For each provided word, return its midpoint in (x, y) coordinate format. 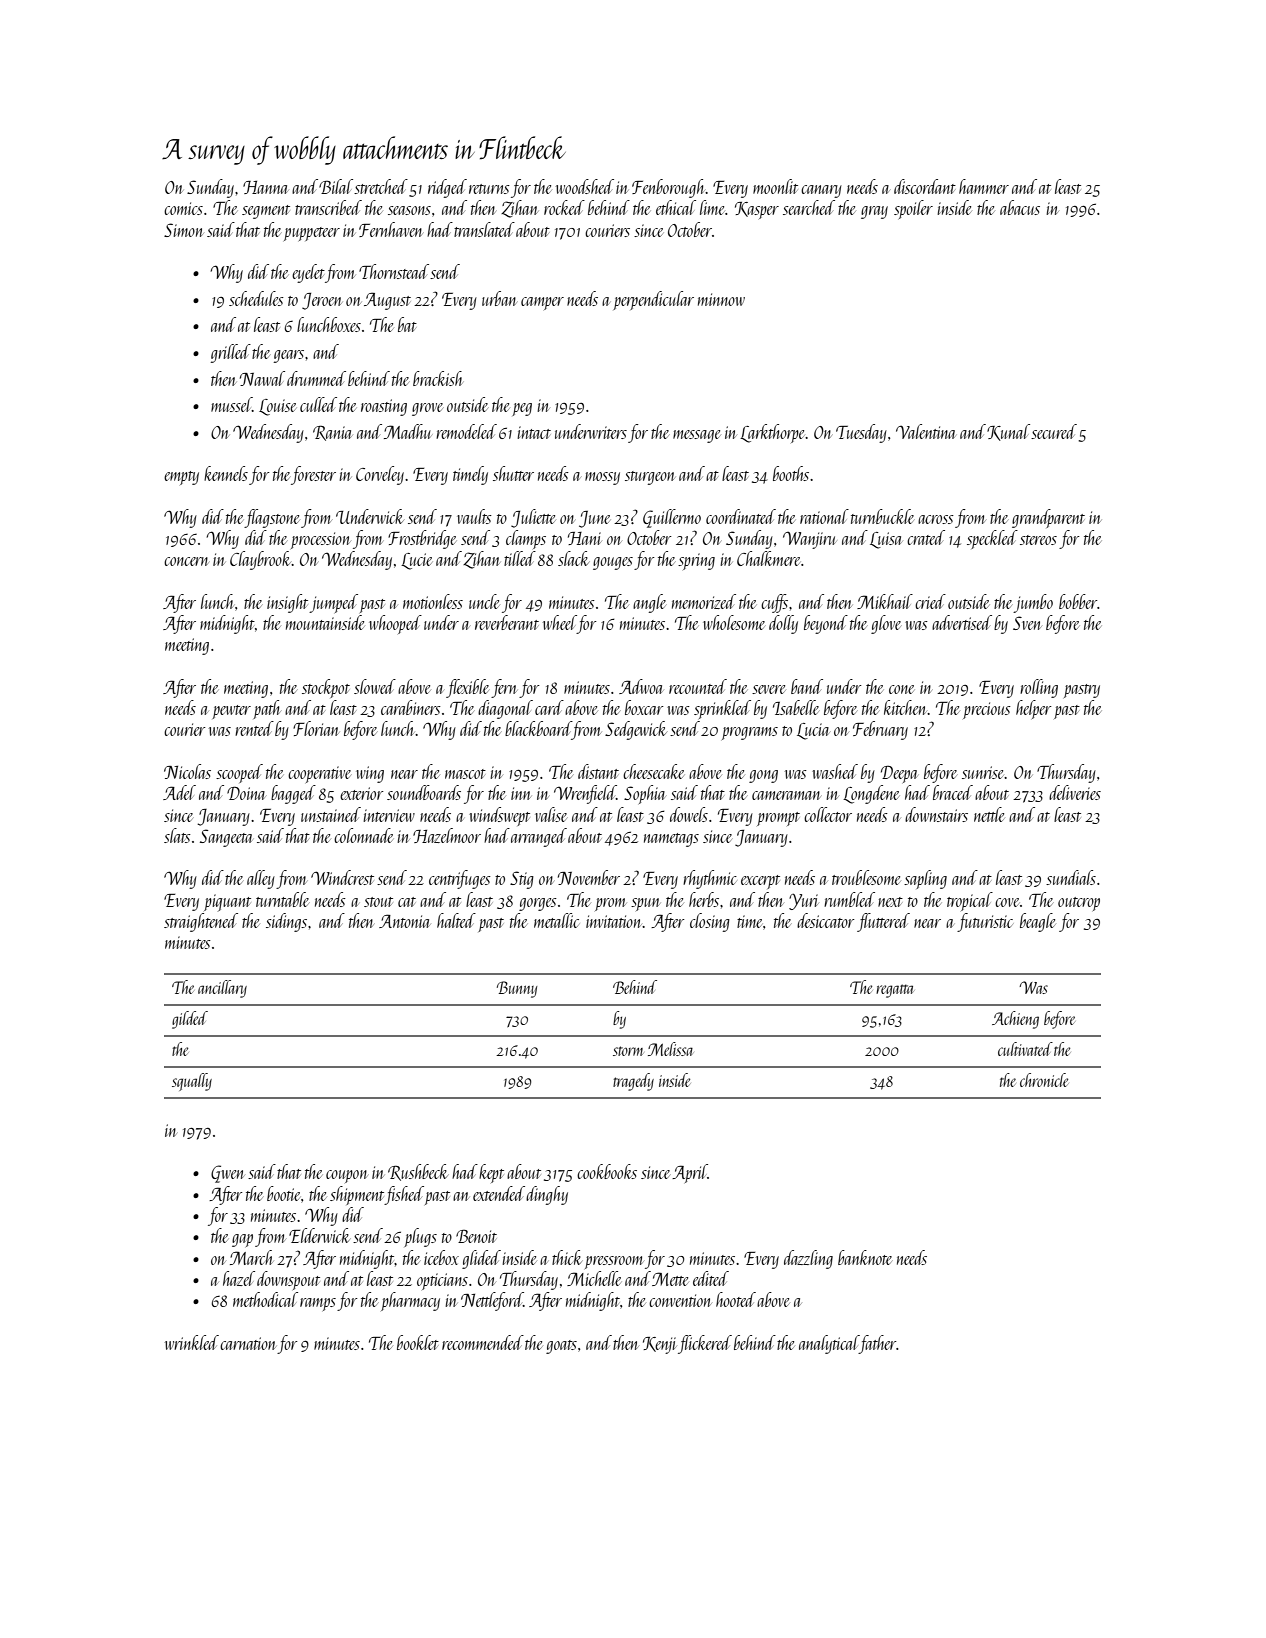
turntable (282, 899)
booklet (418, 1342)
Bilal (336, 186)
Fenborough (669, 188)
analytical (829, 1344)
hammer (984, 186)
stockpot (326, 688)
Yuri (804, 902)
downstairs (936, 814)
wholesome (734, 622)
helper (1034, 709)
